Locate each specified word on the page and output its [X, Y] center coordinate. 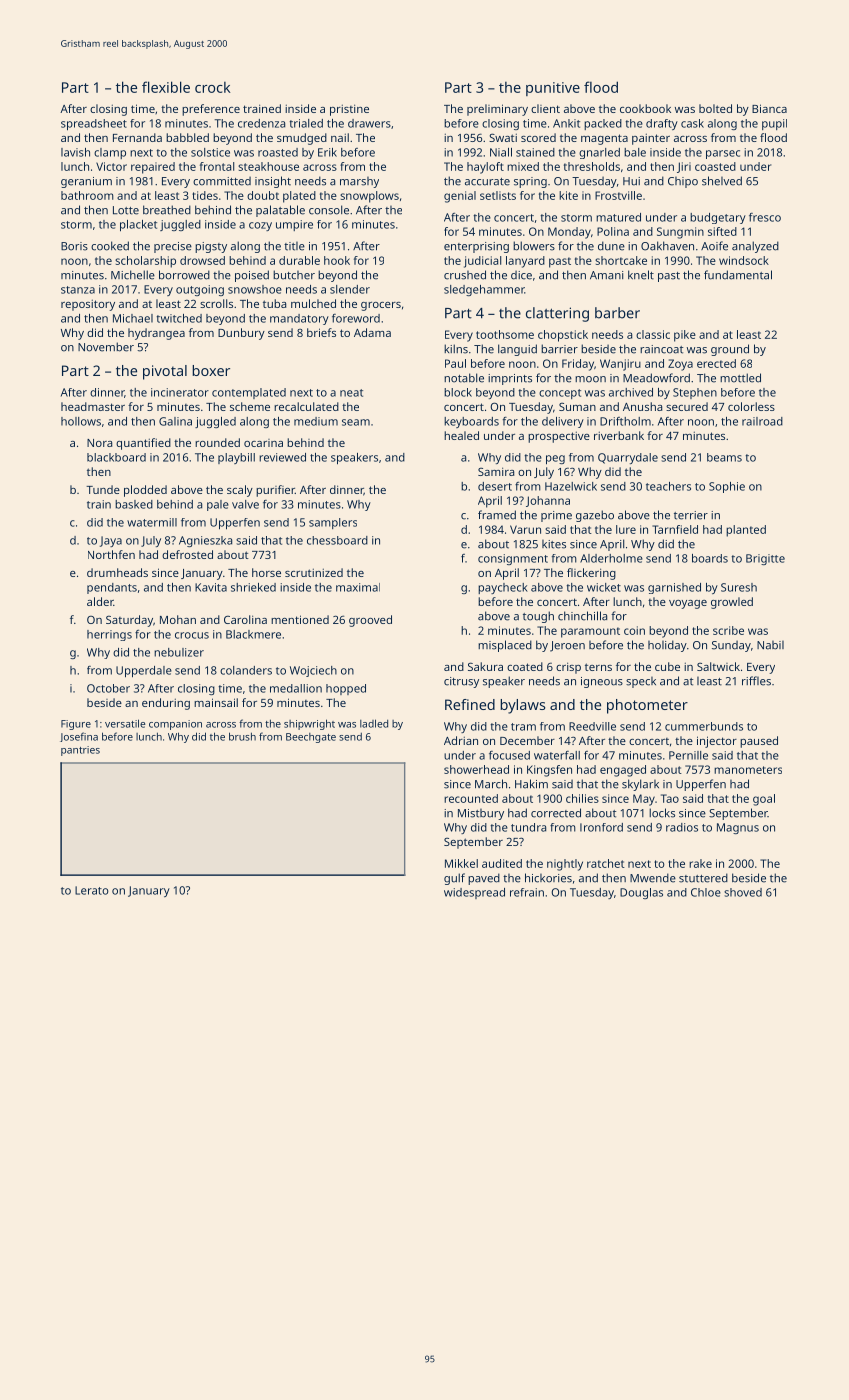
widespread [474, 893]
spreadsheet [94, 125]
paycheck [503, 588]
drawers [369, 123]
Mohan [178, 619]
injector [717, 742]
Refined [470, 704]
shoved [743, 892]
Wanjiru [620, 365]
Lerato [92, 890]
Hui [631, 181]
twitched [179, 318]
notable [464, 378]
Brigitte [765, 559]
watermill [152, 522]
